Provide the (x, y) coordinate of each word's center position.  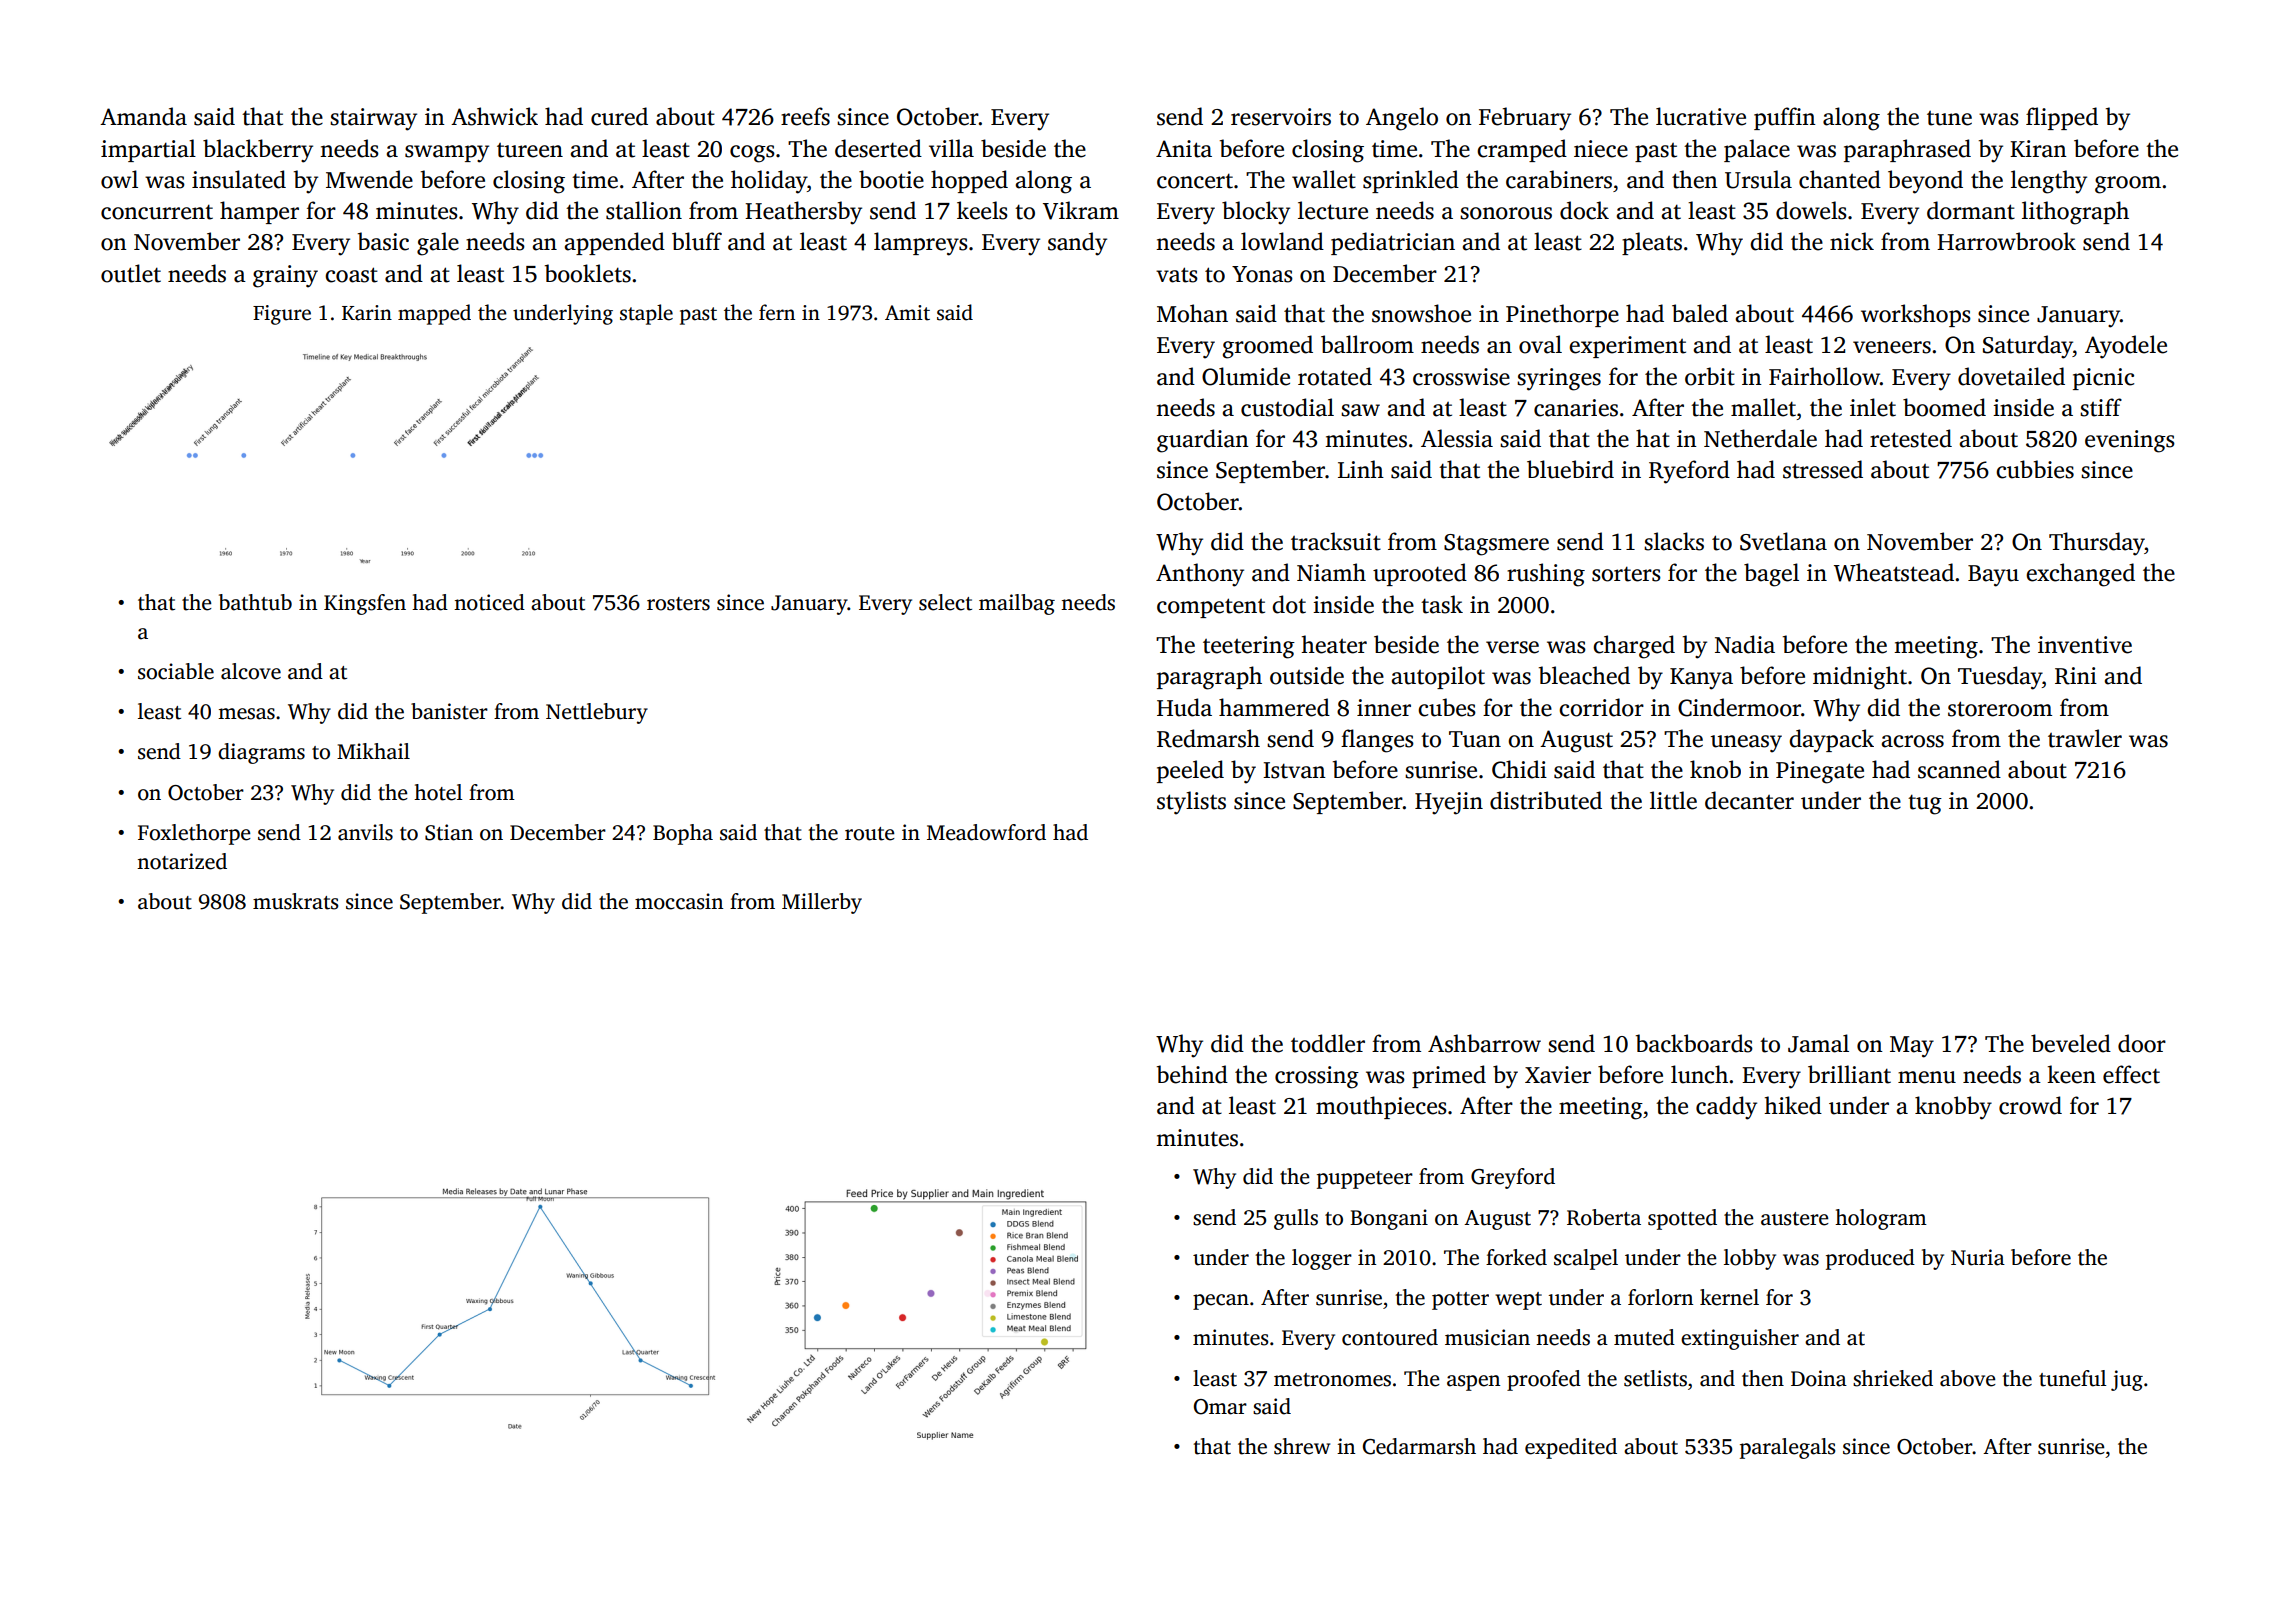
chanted (1840, 179)
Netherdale (1760, 438)
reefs (805, 116)
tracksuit (1336, 541)
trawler (2085, 738)
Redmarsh (1208, 738)
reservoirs (1281, 117)
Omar (1220, 1407)
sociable (176, 671)
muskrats (295, 901)
